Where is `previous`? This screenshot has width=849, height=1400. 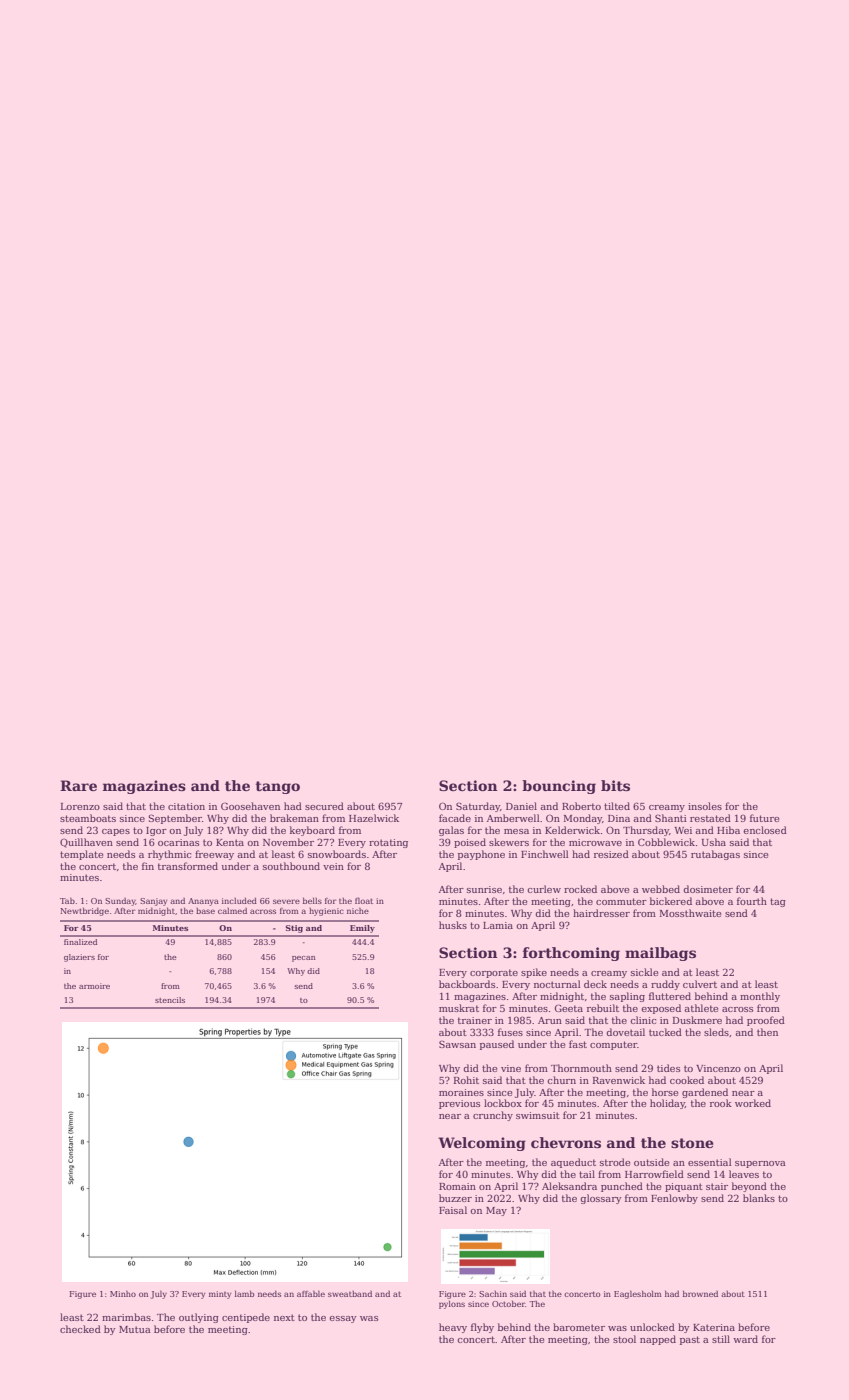 previous is located at coordinates (459, 1104).
